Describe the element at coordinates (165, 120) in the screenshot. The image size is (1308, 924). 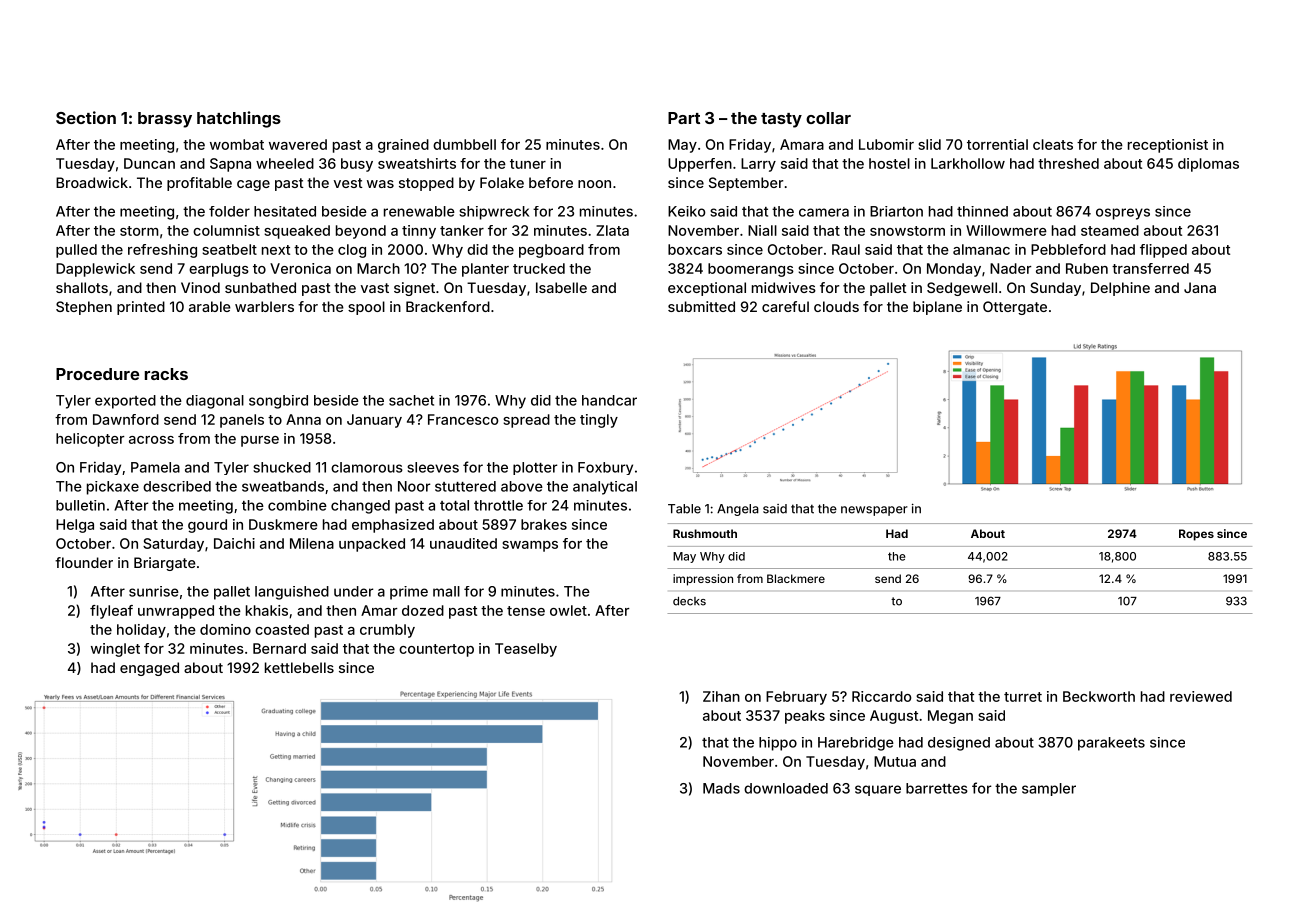
I see `brassy` at that location.
